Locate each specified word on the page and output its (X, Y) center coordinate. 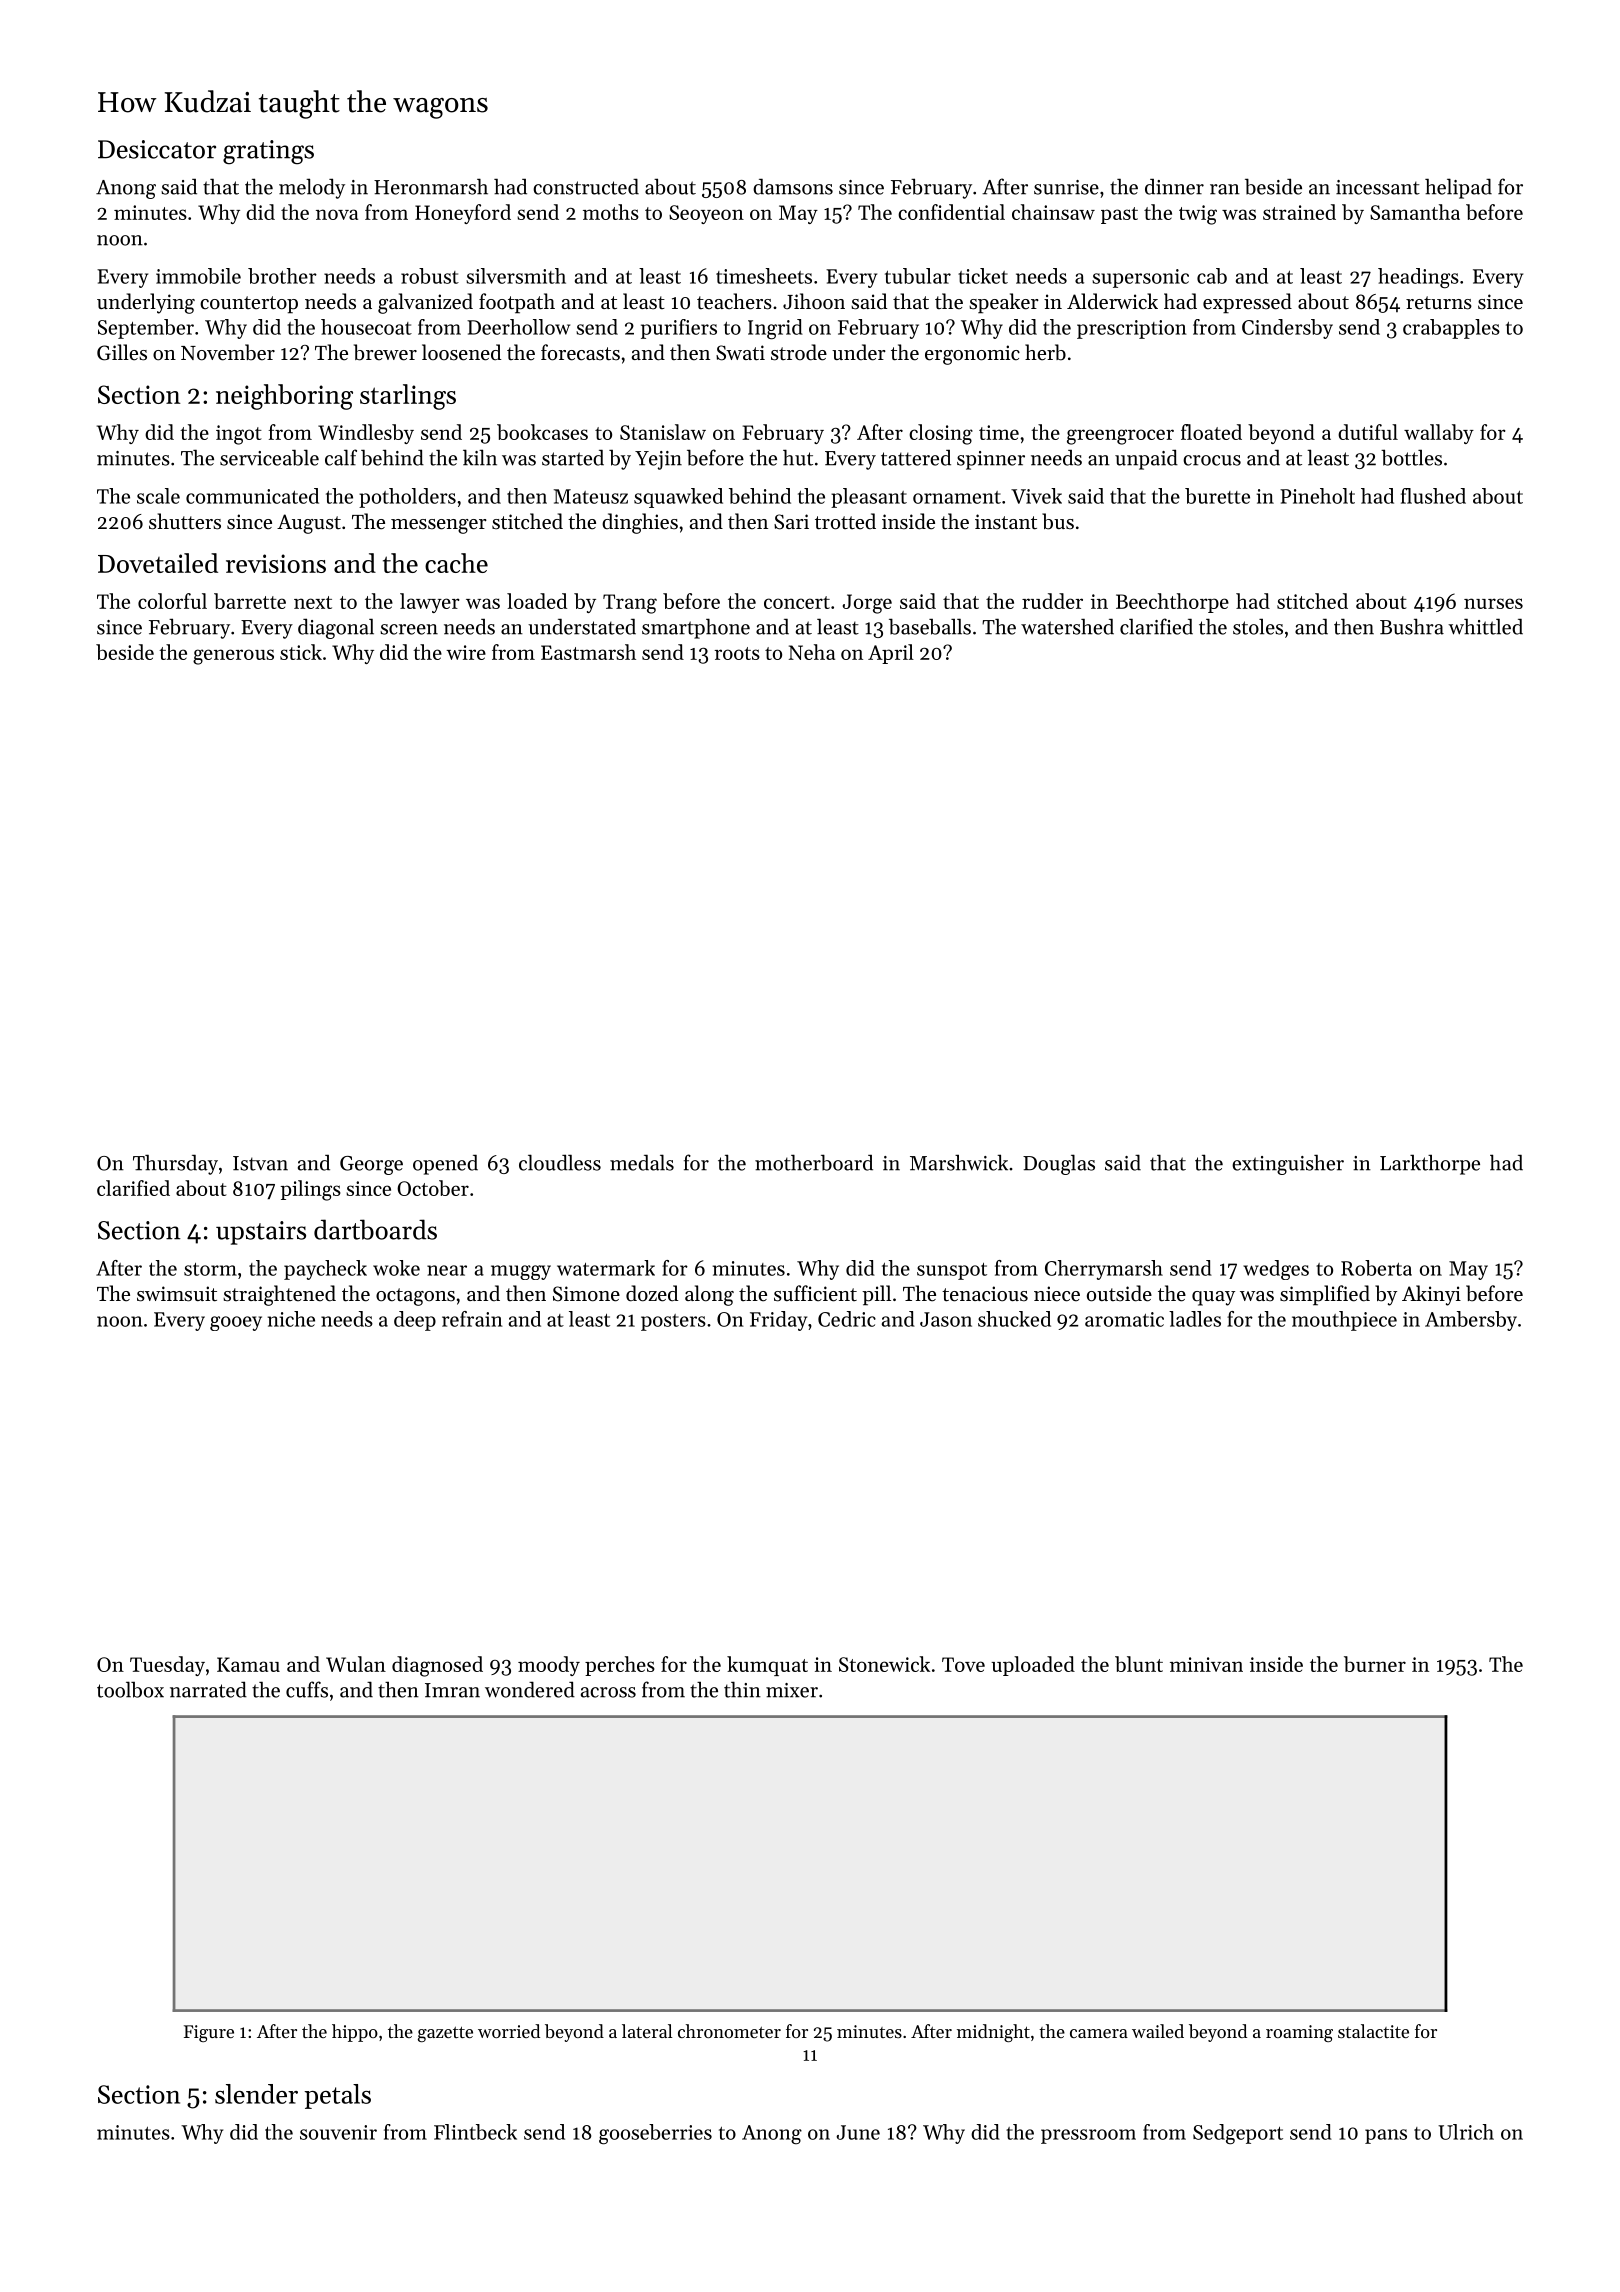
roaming (1299, 2033)
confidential (951, 212)
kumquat (767, 1666)
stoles (1258, 626)
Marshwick (959, 1162)
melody (312, 188)
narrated (208, 1689)
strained (1299, 212)
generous (233, 657)
